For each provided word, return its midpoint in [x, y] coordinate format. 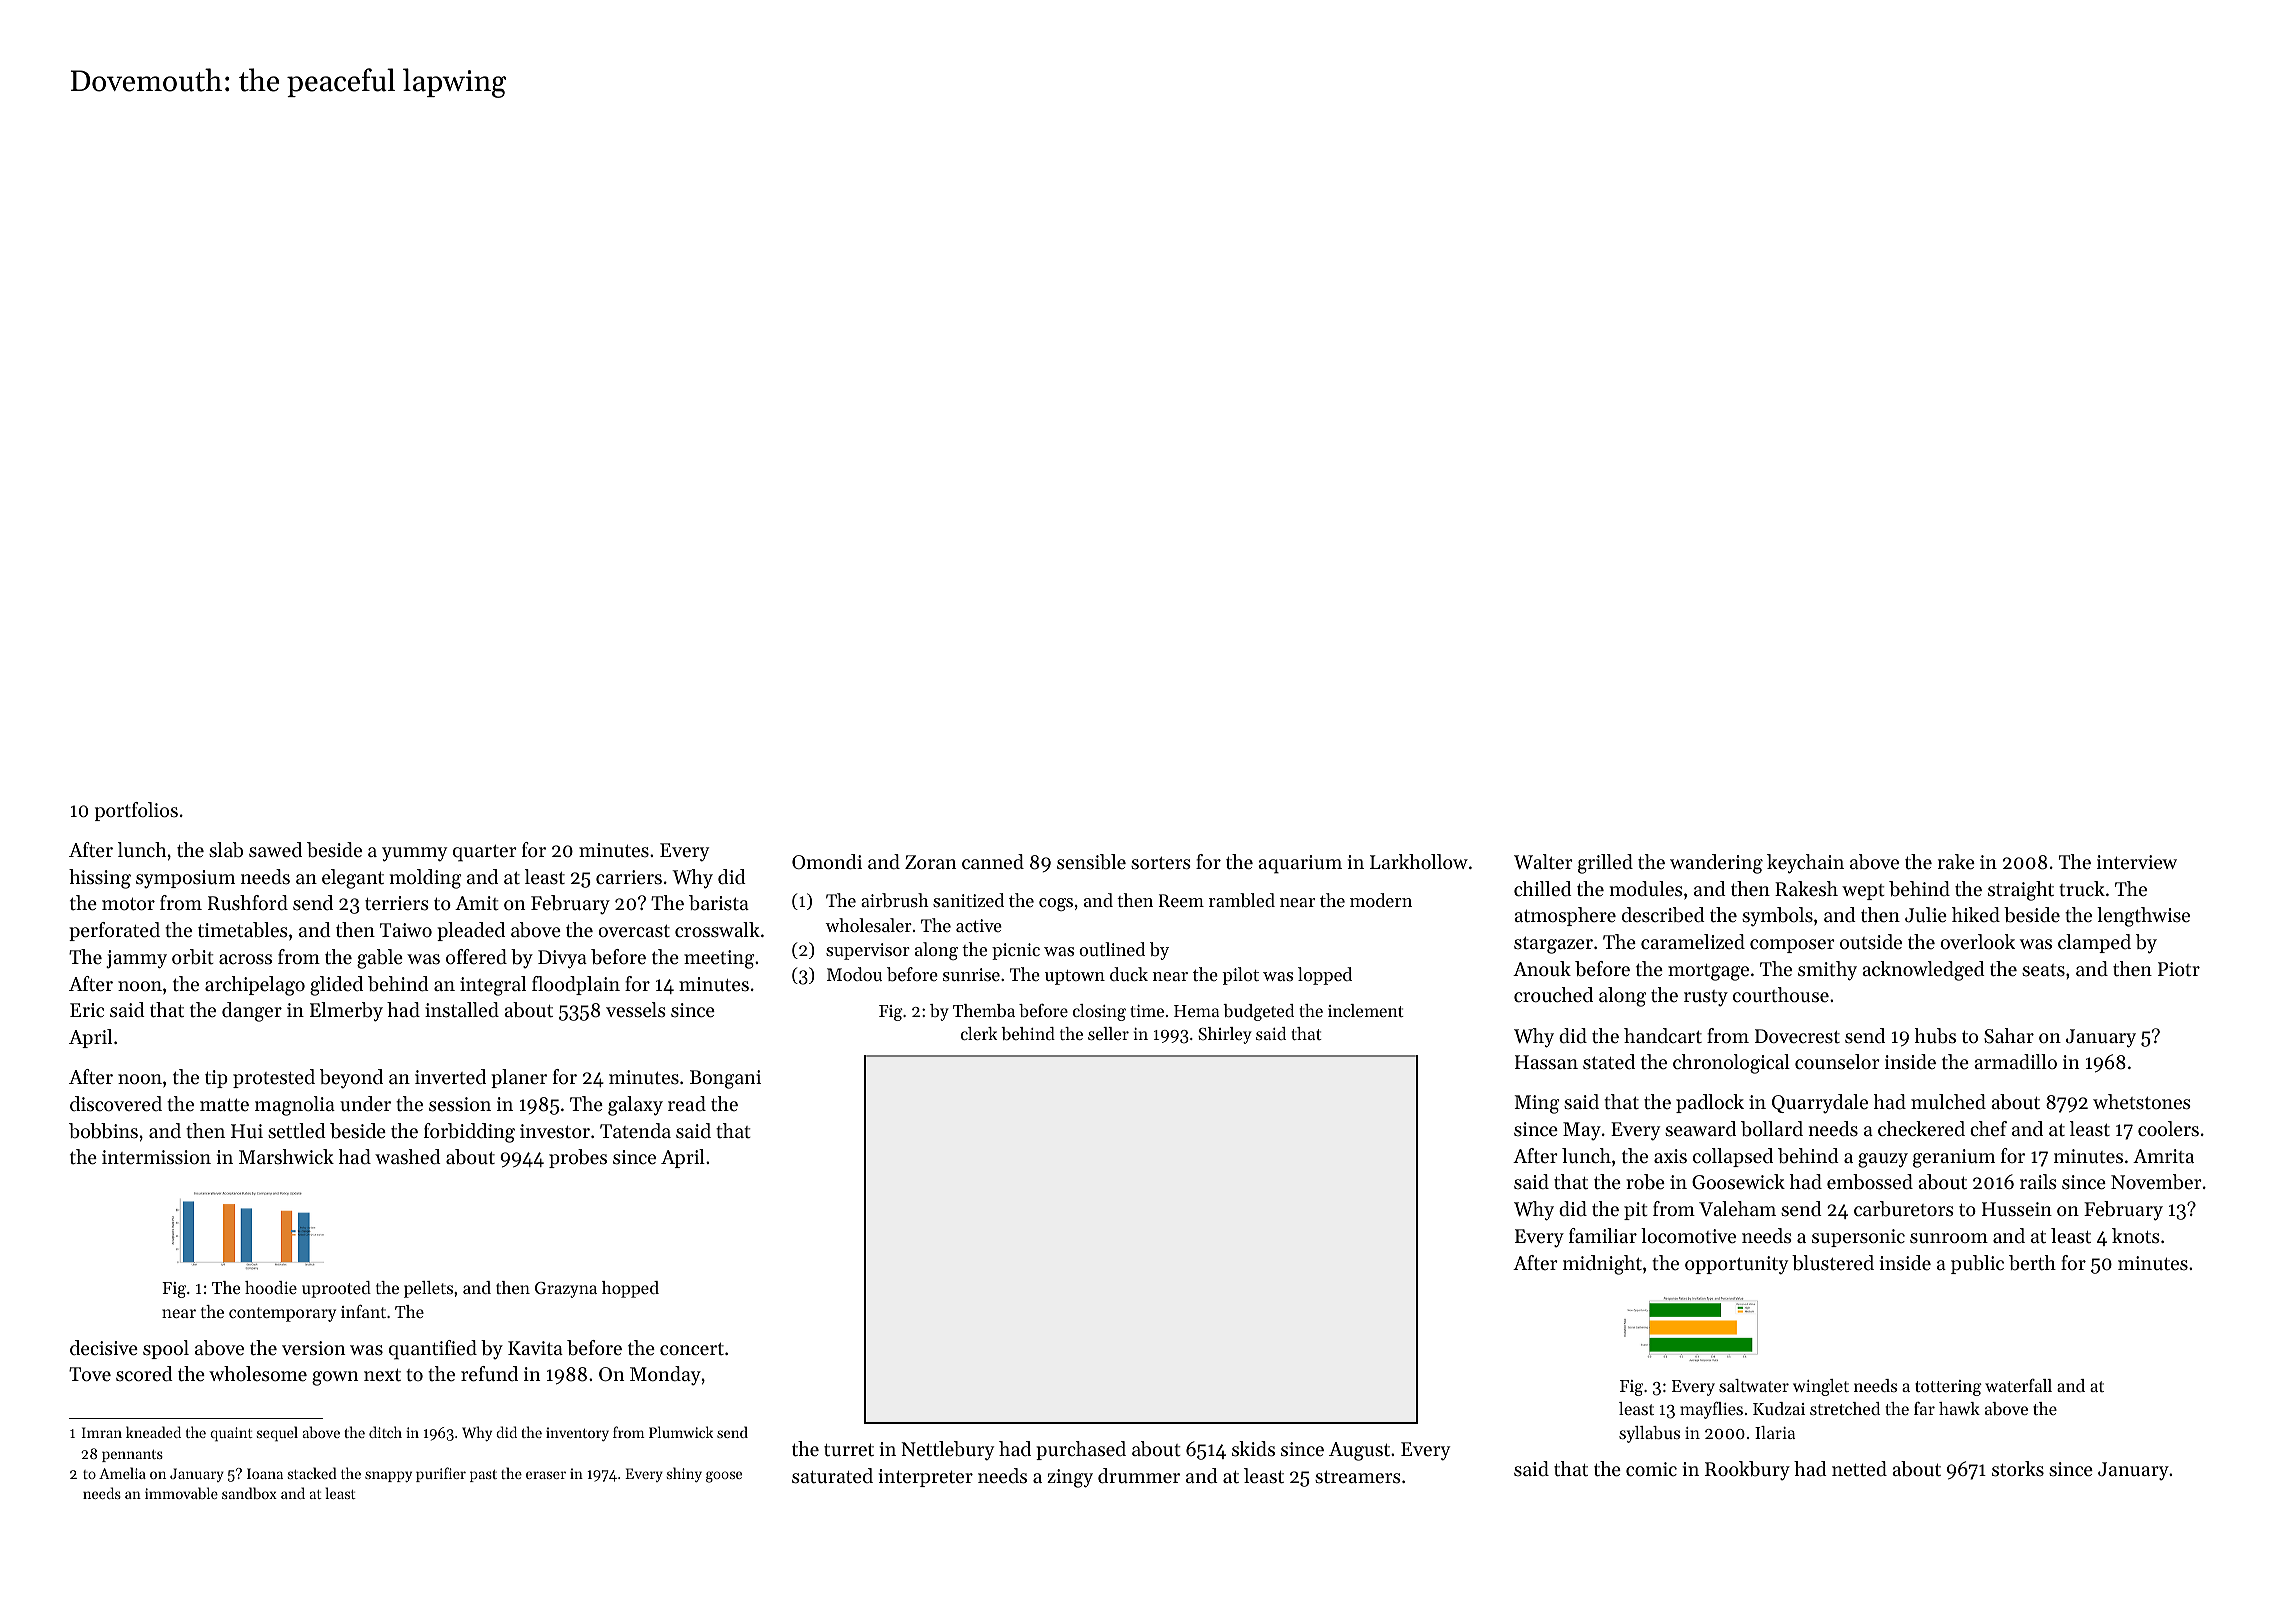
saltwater [1754, 1385]
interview [2137, 862]
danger [252, 1012]
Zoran [930, 862]
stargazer [1553, 945]
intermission [156, 1157]
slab [226, 850]
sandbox [249, 1493]
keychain [1805, 864]
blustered [1833, 1263]
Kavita [535, 1348]
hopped [630, 1289]
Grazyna [566, 1290]
